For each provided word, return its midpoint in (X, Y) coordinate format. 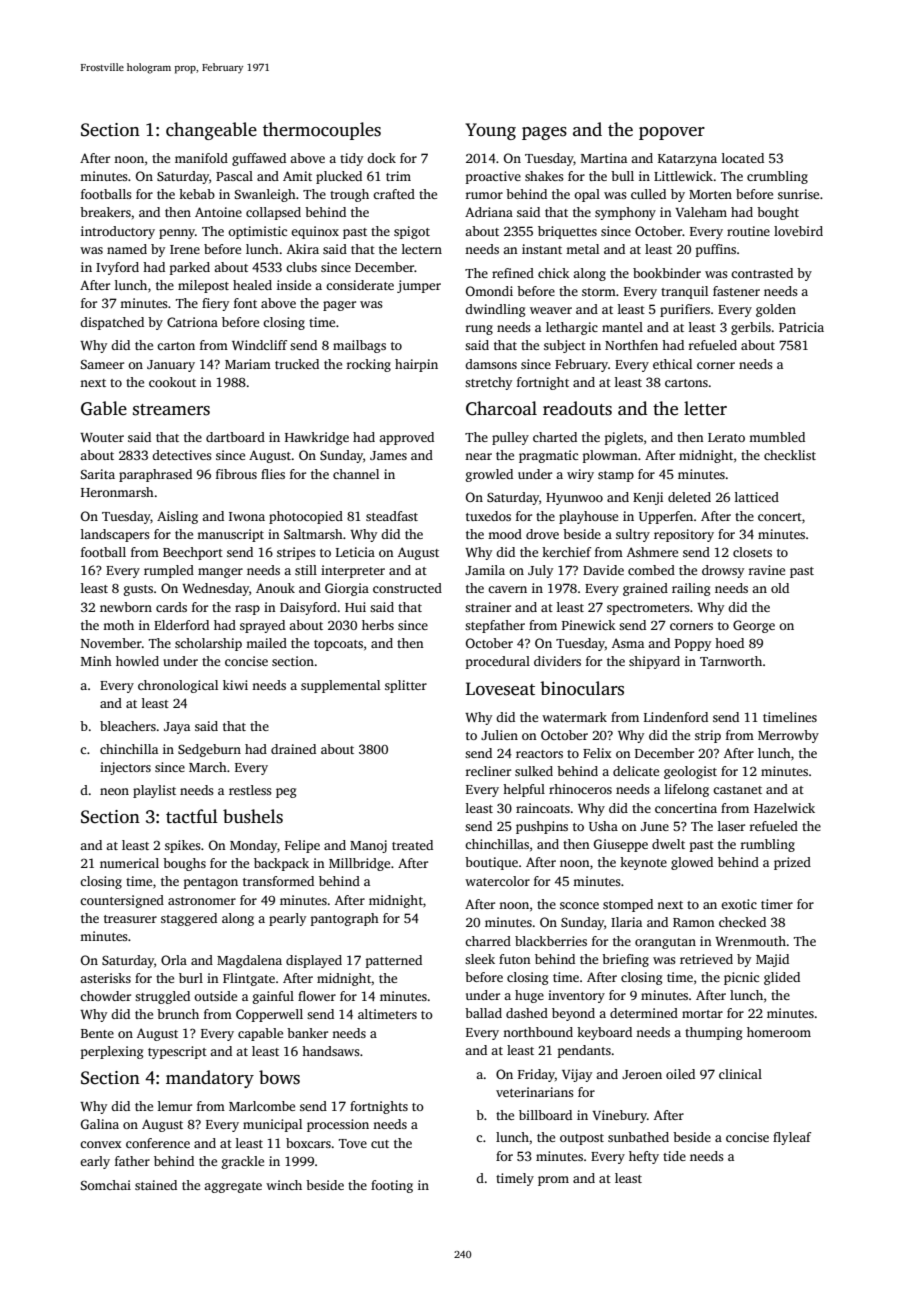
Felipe (302, 846)
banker (307, 1033)
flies (273, 474)
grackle (243, 1162)
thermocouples (322, 131)
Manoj (368, 846)
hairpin (416, 365)
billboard (545, 1115)
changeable (211, 131)
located (743, 158)
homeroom (779, 1032)
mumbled (777, 437)
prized (792, 863)
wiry (580, 475)
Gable (104, 408)
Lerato (726, 437)
